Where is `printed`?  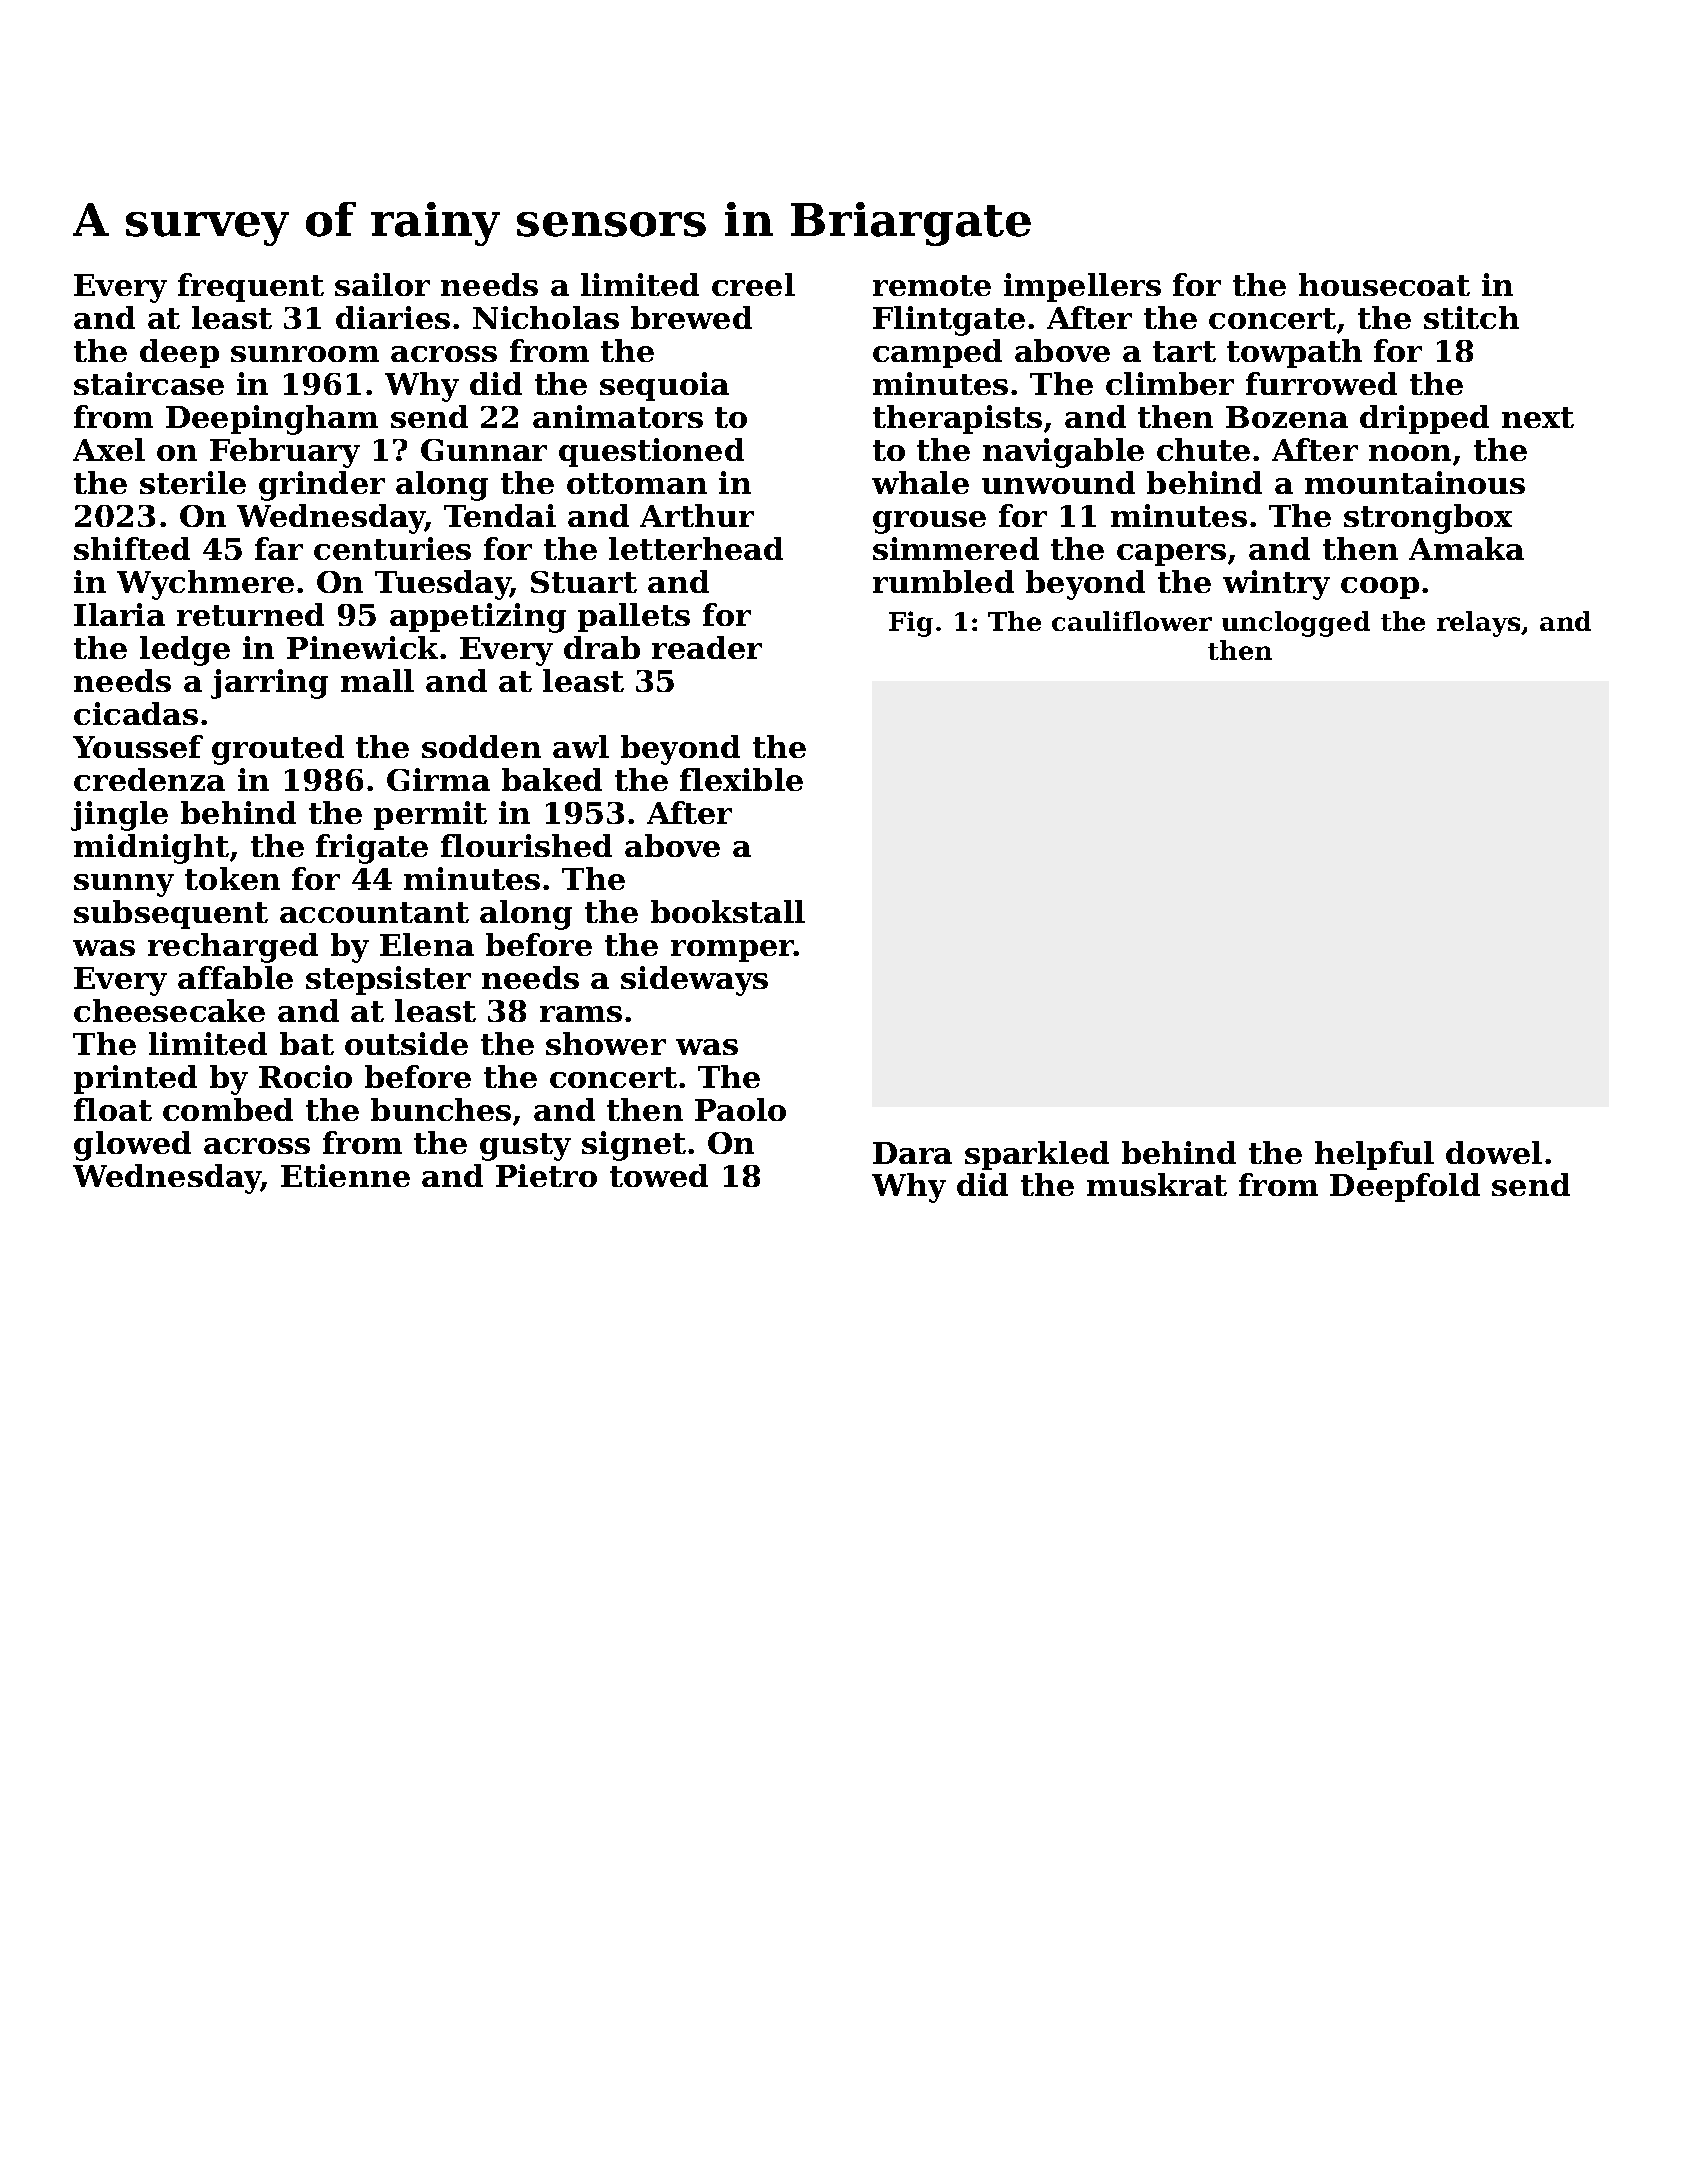 printed is located at coordinates (135, 1079).
